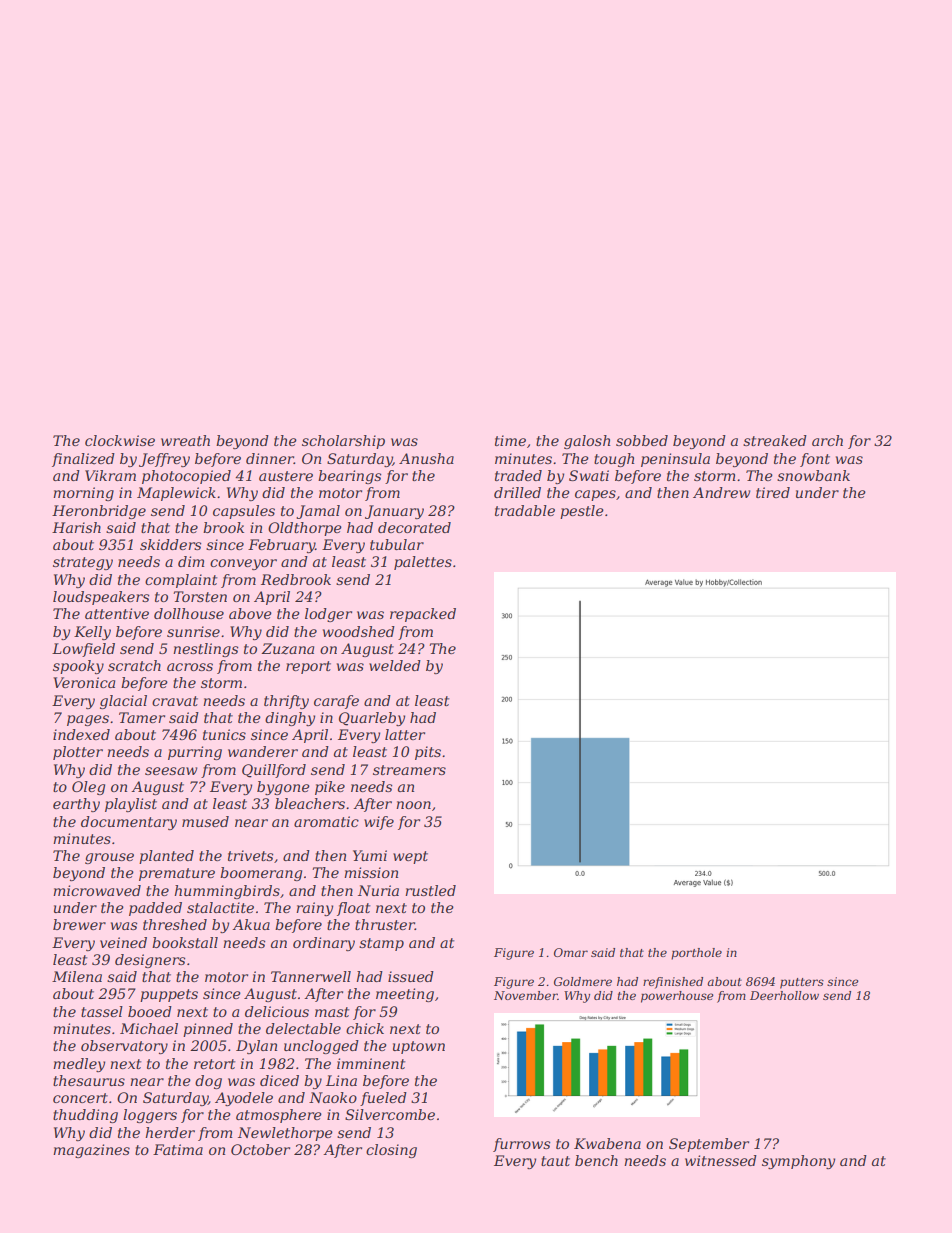  Describe the element at coordinates (279, 1080) in the screenshot. I see `diced` at that location.
